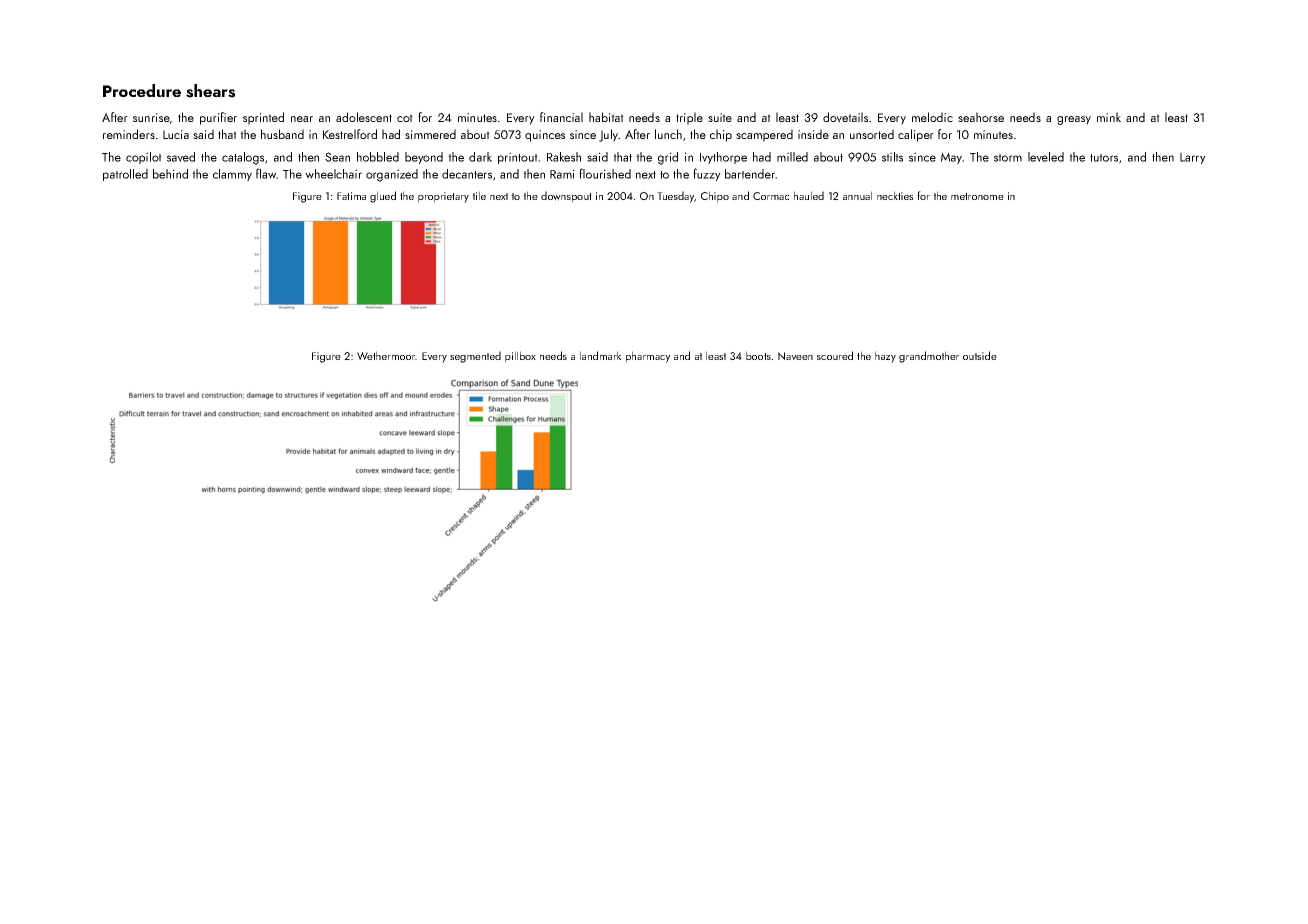  I want to click on adolescent, so click(364, 117).
